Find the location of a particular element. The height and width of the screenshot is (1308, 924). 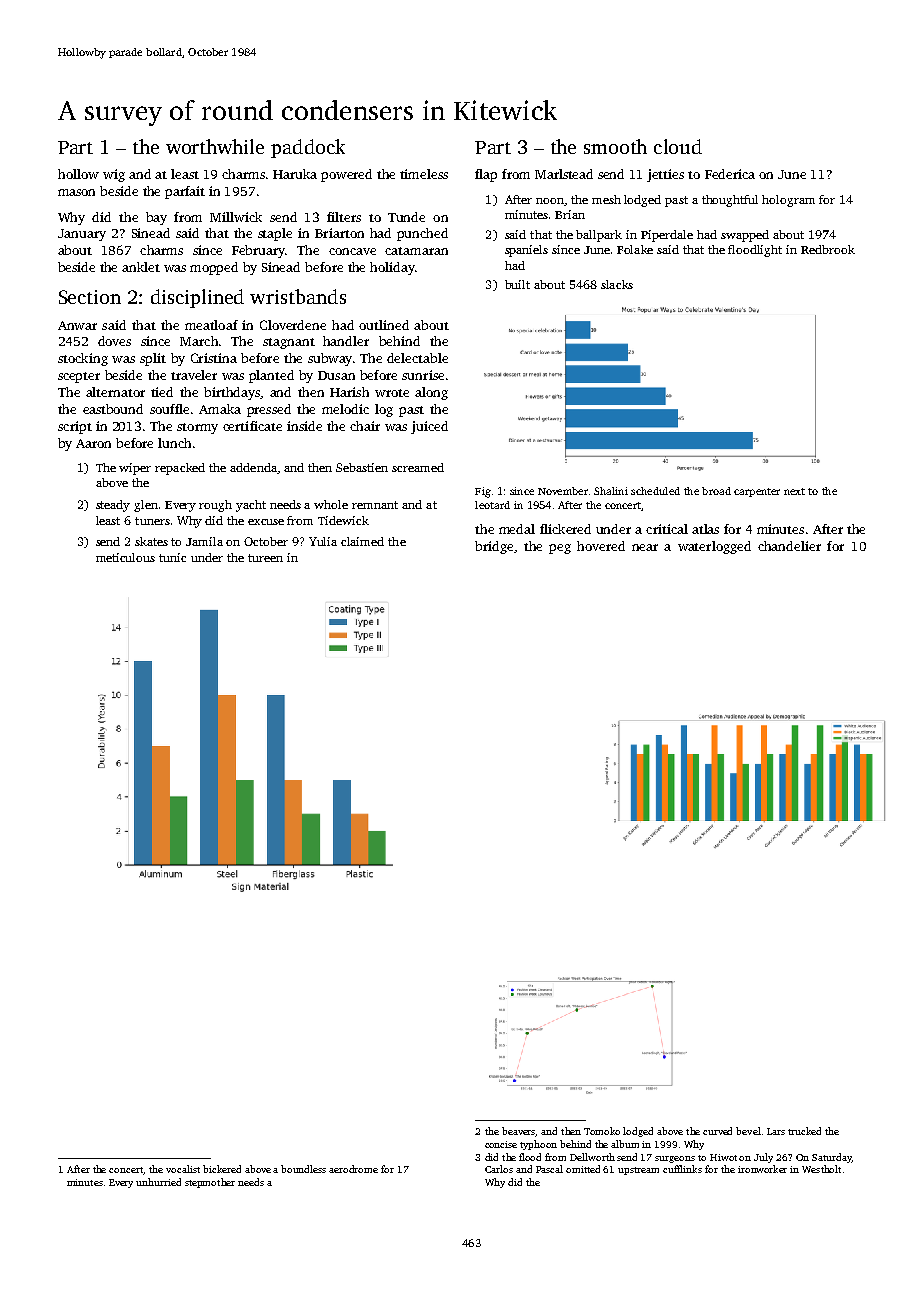

powered is located at coordinates (346, 175).
